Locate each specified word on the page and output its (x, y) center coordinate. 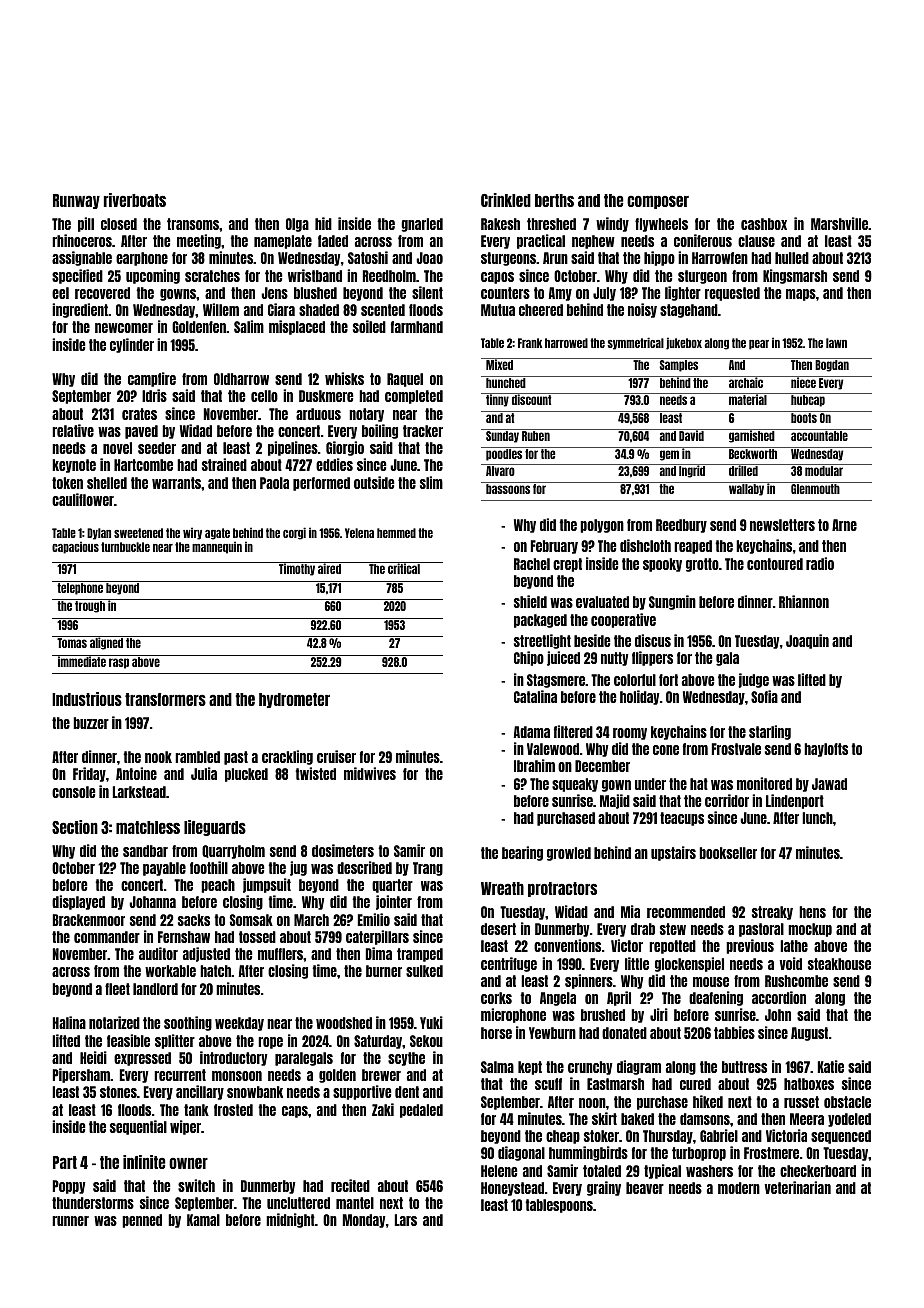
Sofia (764, 696)
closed (119, 224)
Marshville (839, 223)
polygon (602, 526)
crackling (287, 757)
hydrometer (294, 700)
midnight (290, 1220)
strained (224, 464)
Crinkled (506, 200)
